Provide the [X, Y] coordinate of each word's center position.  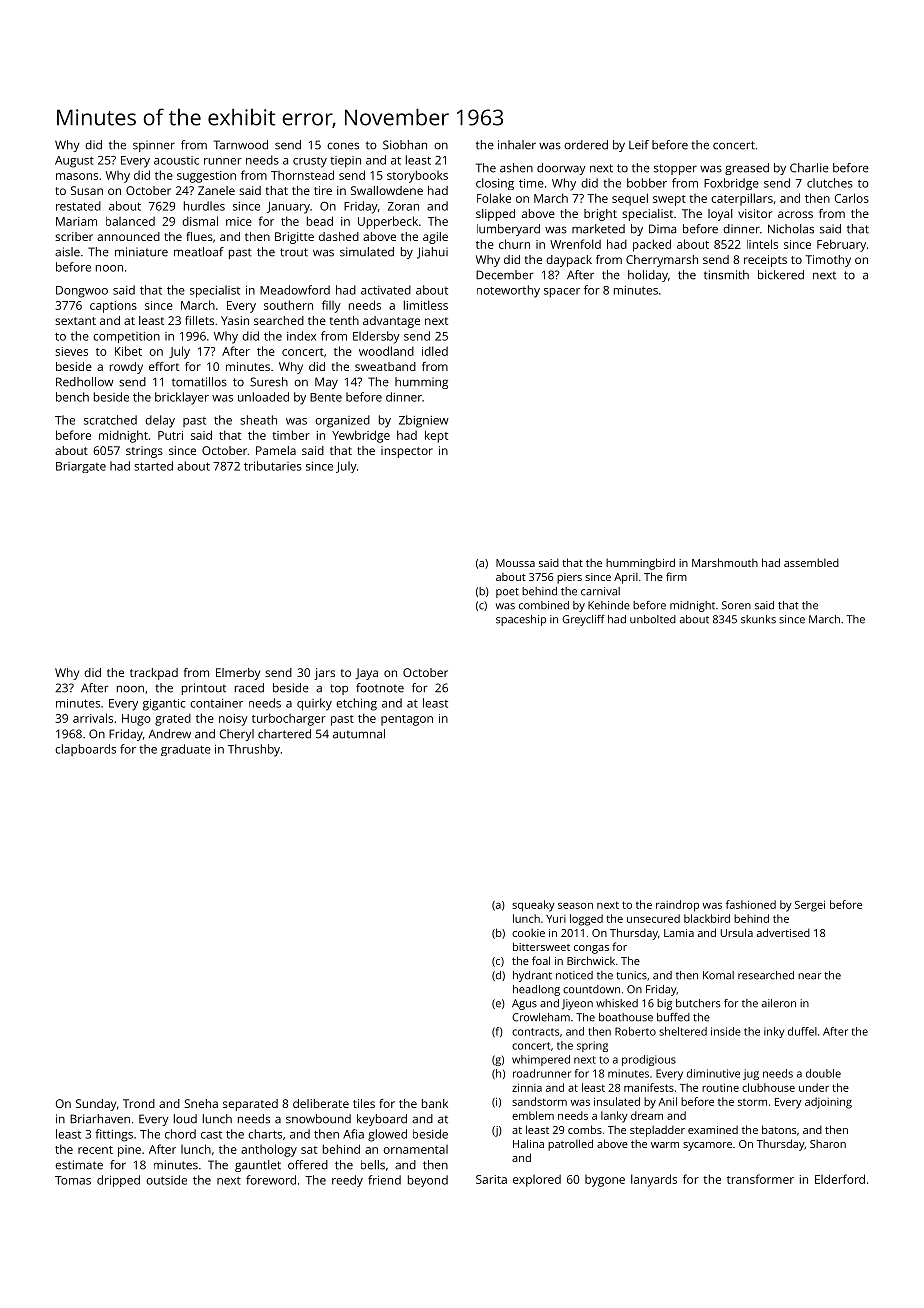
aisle [67, 252]
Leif [639, 145]
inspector [407, 452]
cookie [528, 932]
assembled [811, 562]
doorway [561, 169]
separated [250, 1105]
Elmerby [238, 674]
